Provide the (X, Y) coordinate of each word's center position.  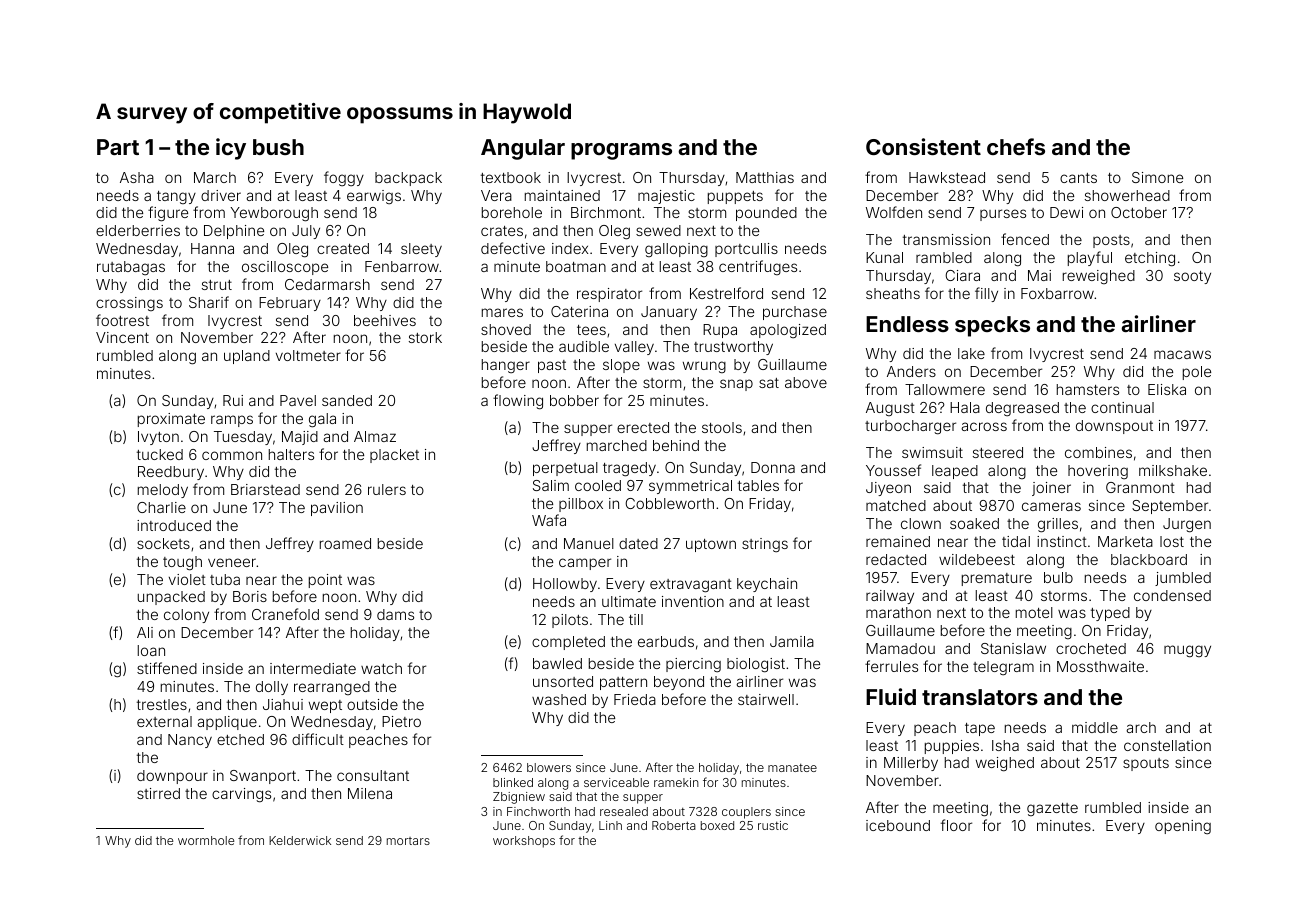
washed (559, 699)
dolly (272, 688)
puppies (952, 747)
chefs (1016, 146)
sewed (658, 230)
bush (278, 147)
